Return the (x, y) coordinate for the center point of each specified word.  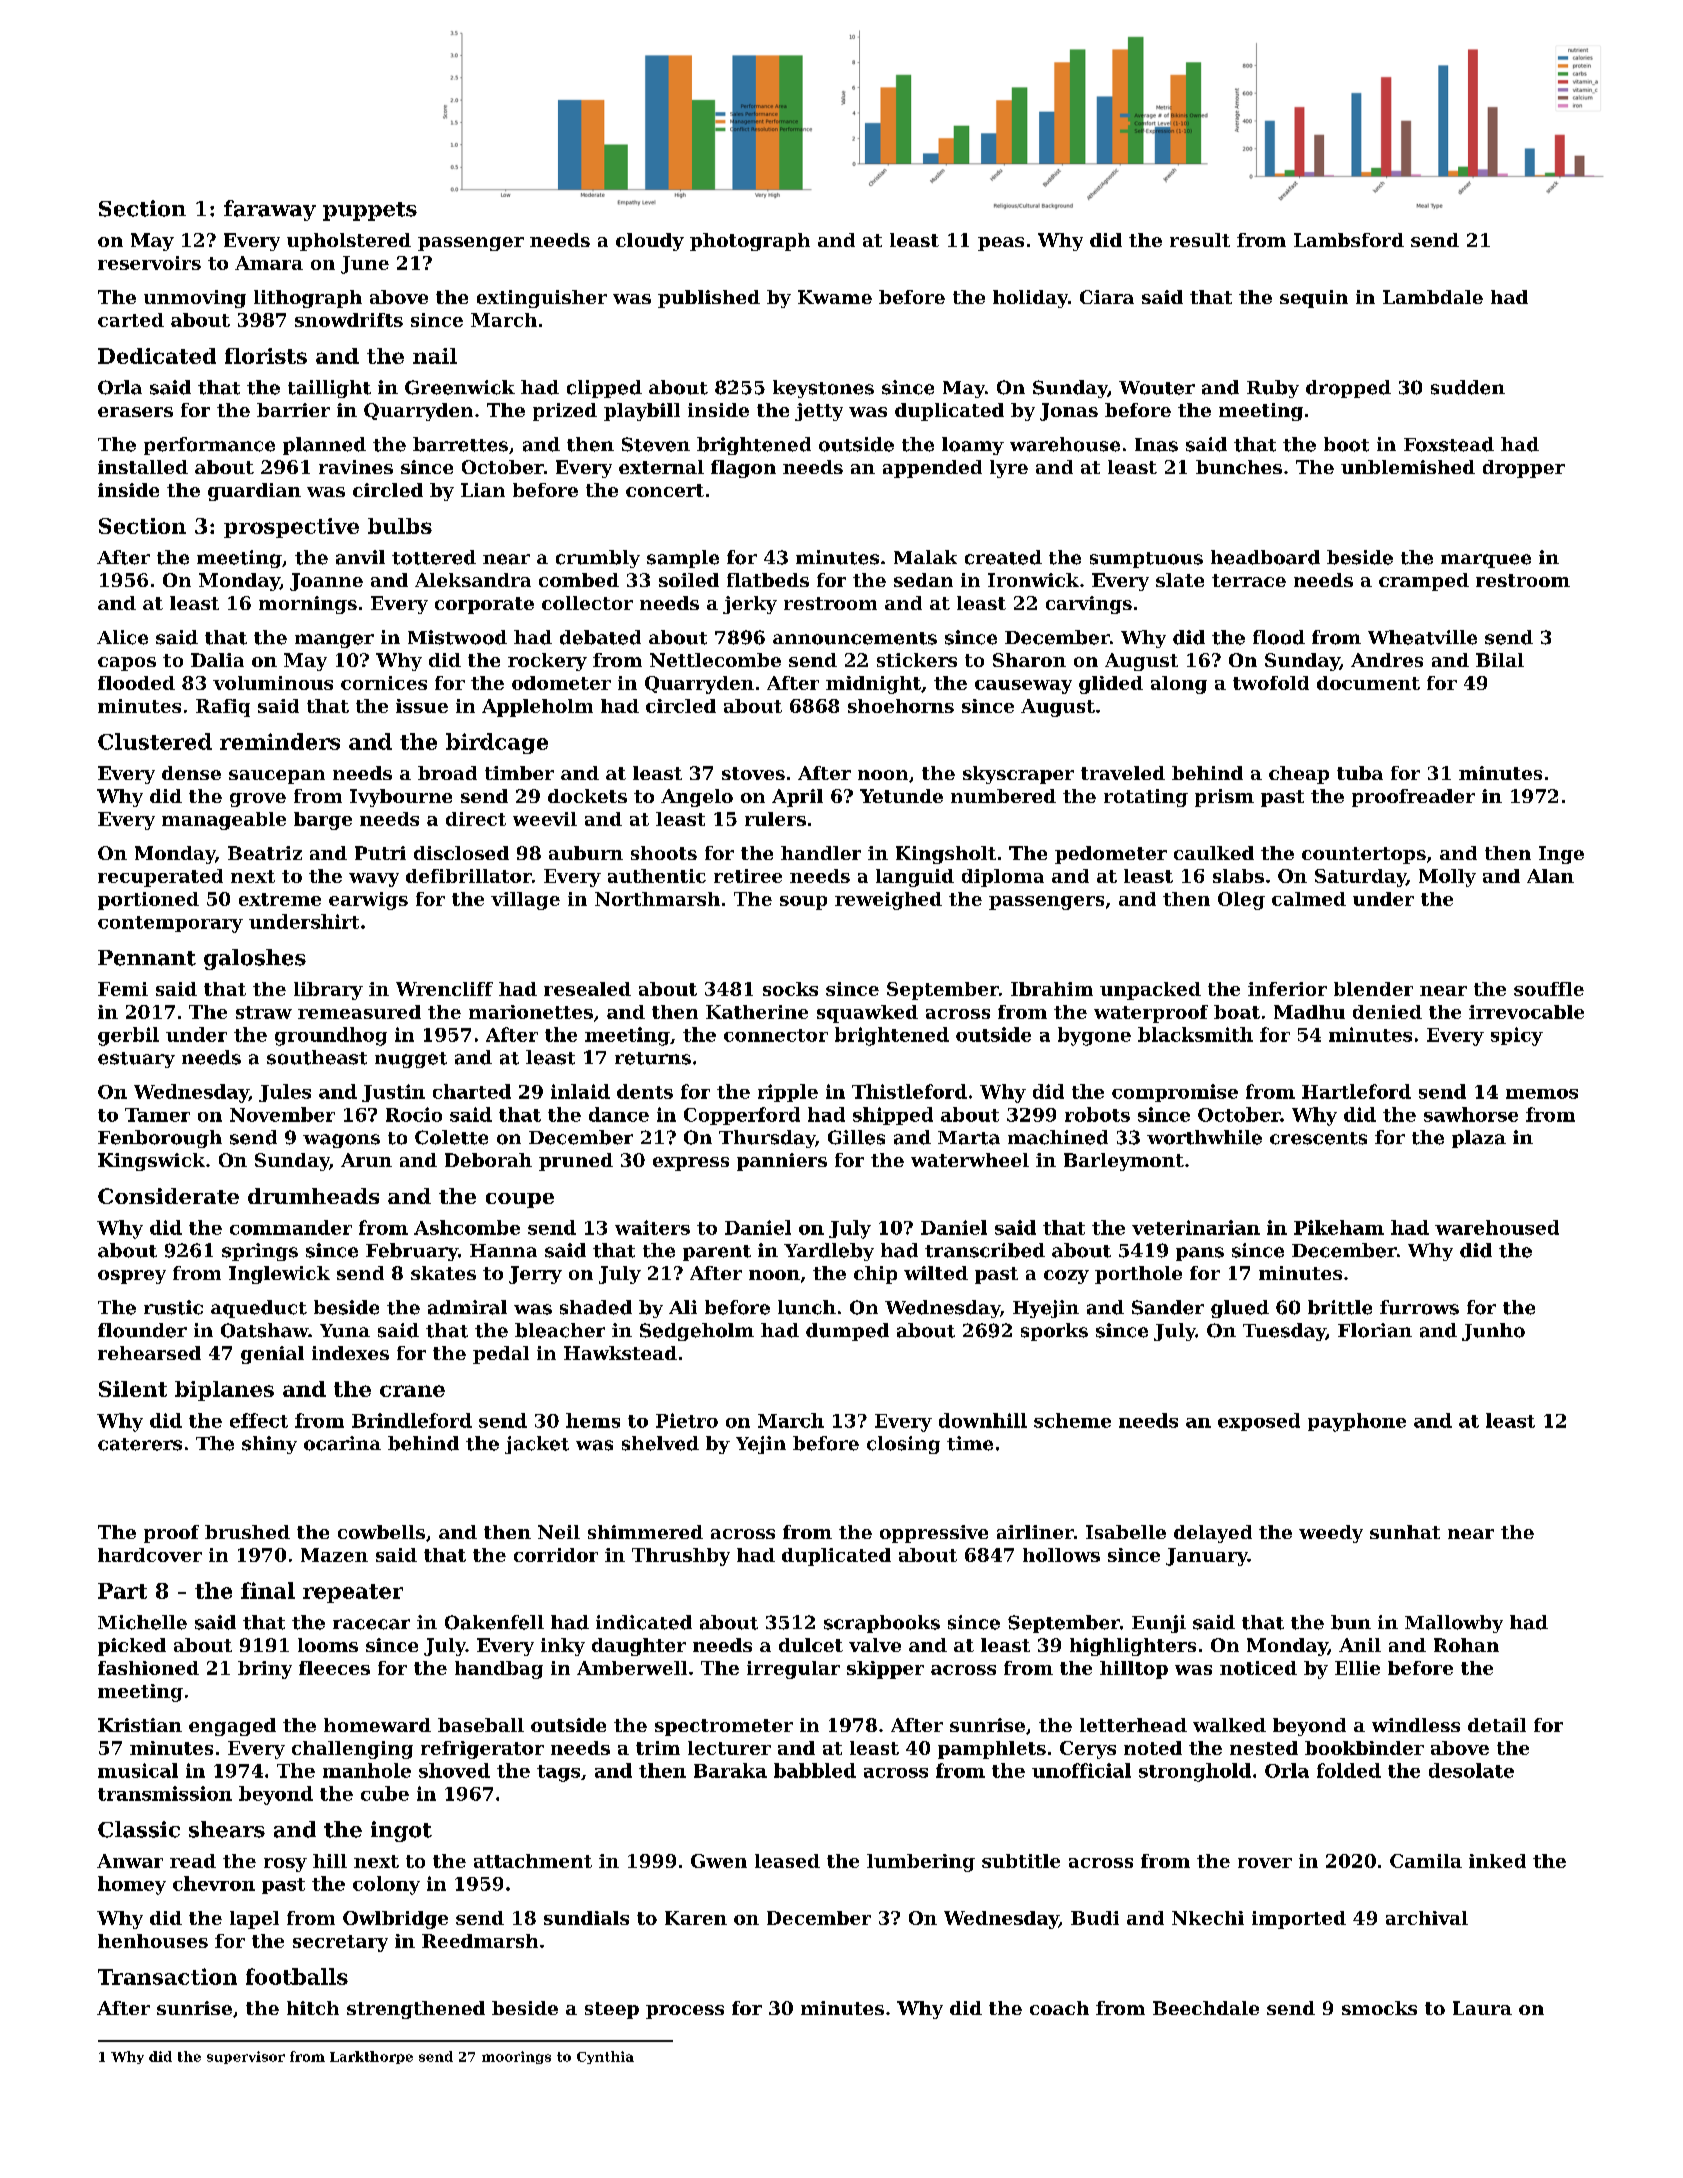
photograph (750, 242)
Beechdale (1206, 2008)
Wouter (1157, 388)
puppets (370, 211)
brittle (1340, 1307)
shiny (269, 1445)
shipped (893, 1116)
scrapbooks (882, 1624)
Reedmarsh (480, 1941)
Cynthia (605, 2057)
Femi (123, 989)
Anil (1360, 1645)
